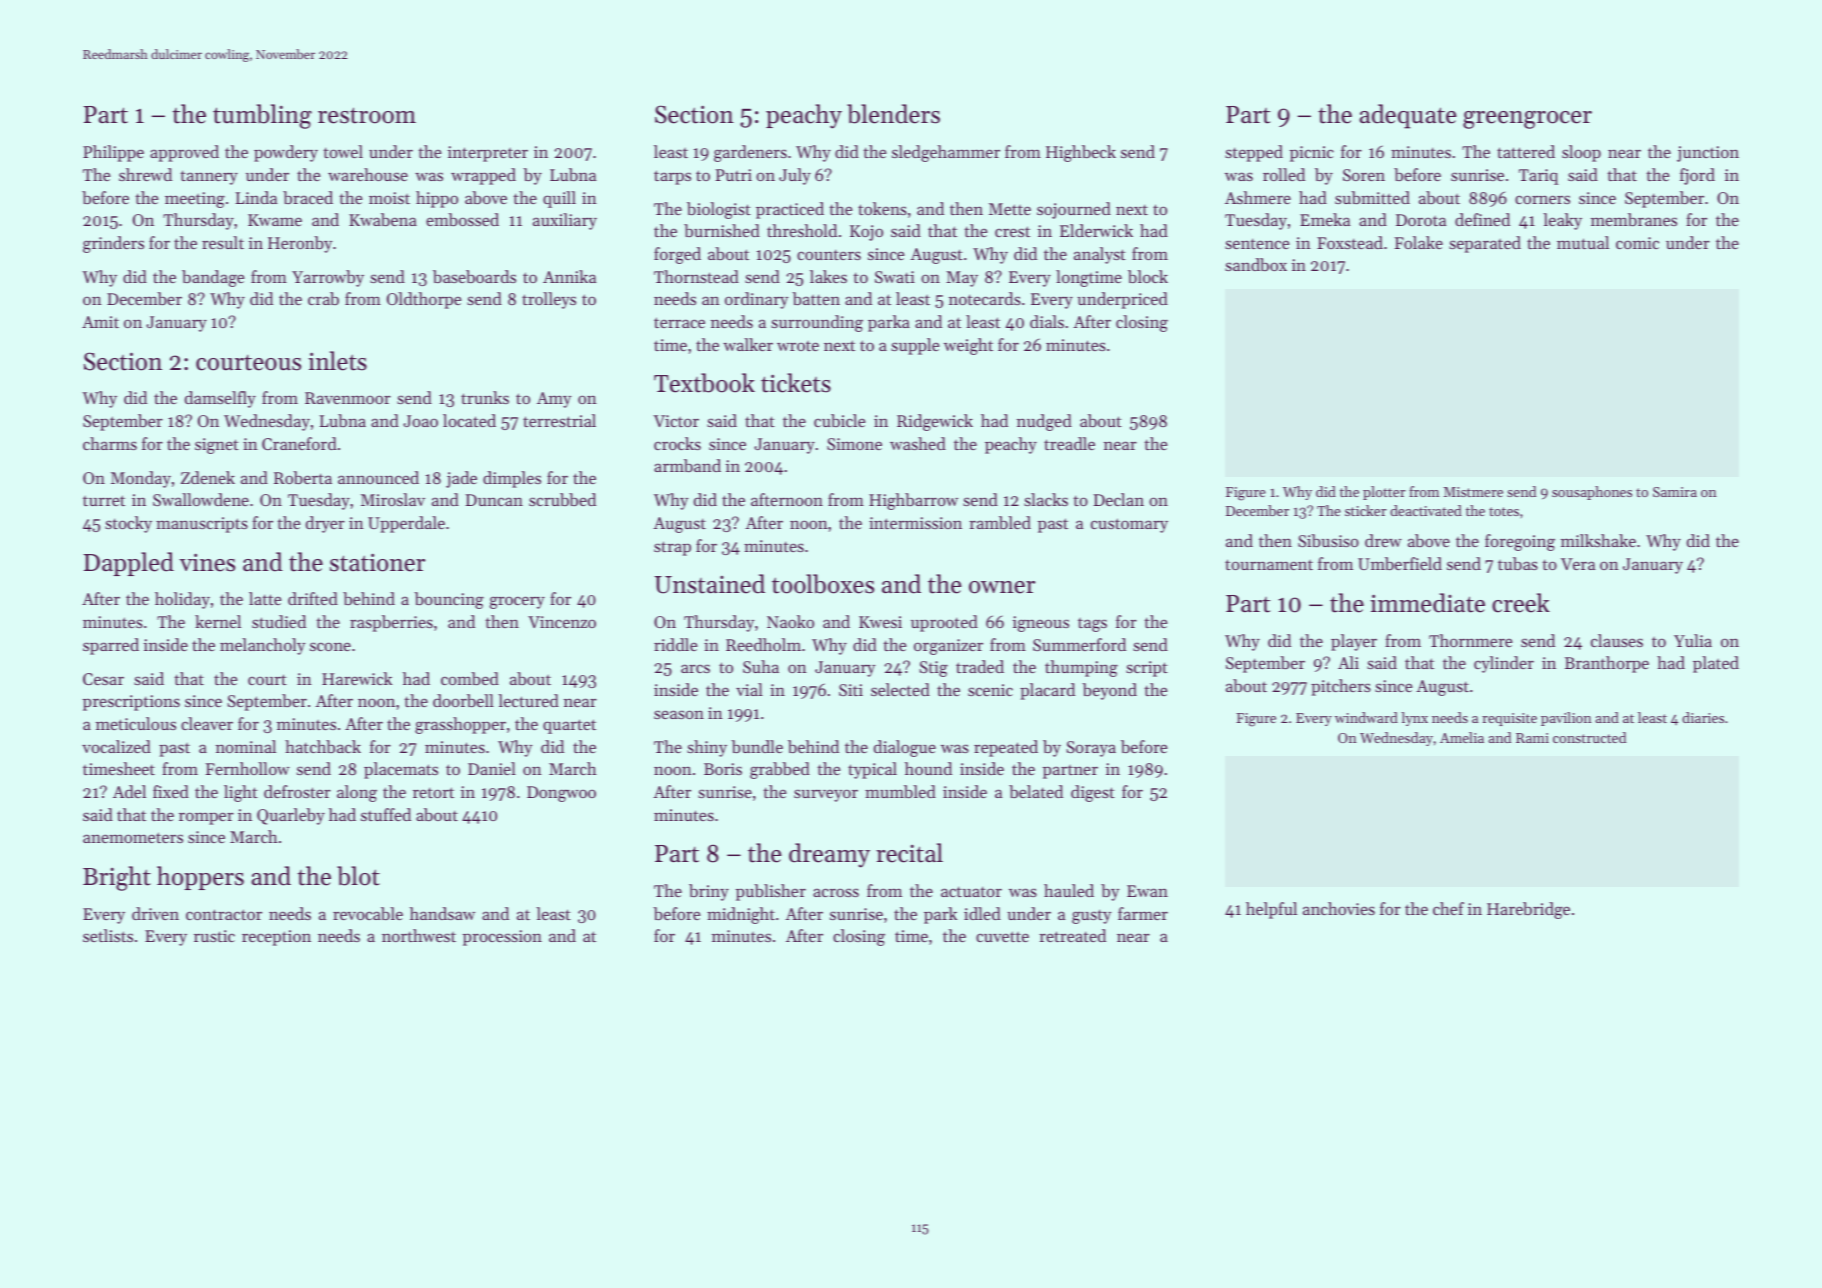  What do you see at coordinates (108, 935) in the page?
I see `setlists` at bounding box center [108, 935].
